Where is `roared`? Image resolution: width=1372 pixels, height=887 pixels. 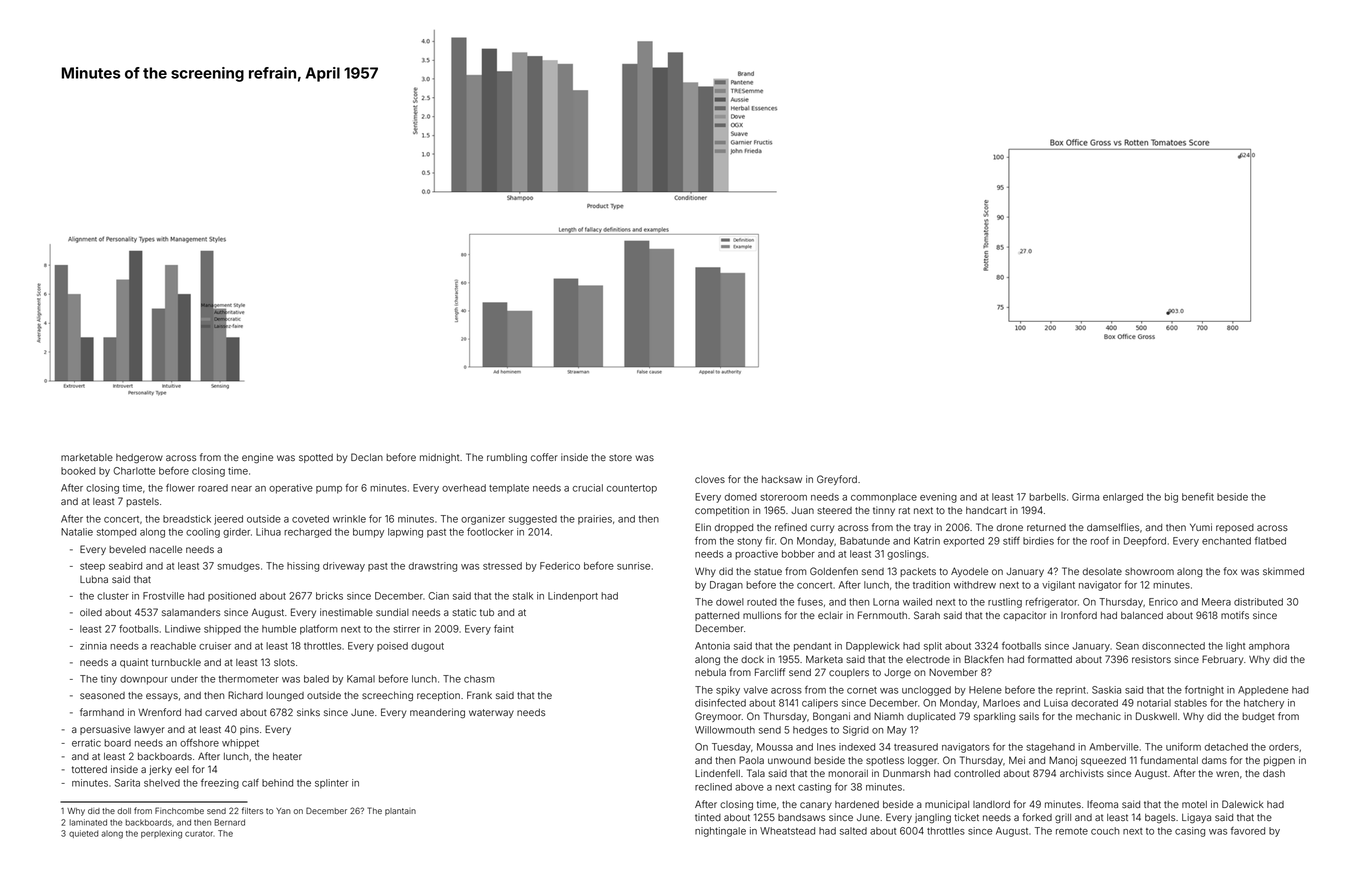
roared is located at coordinates (213, 488).
